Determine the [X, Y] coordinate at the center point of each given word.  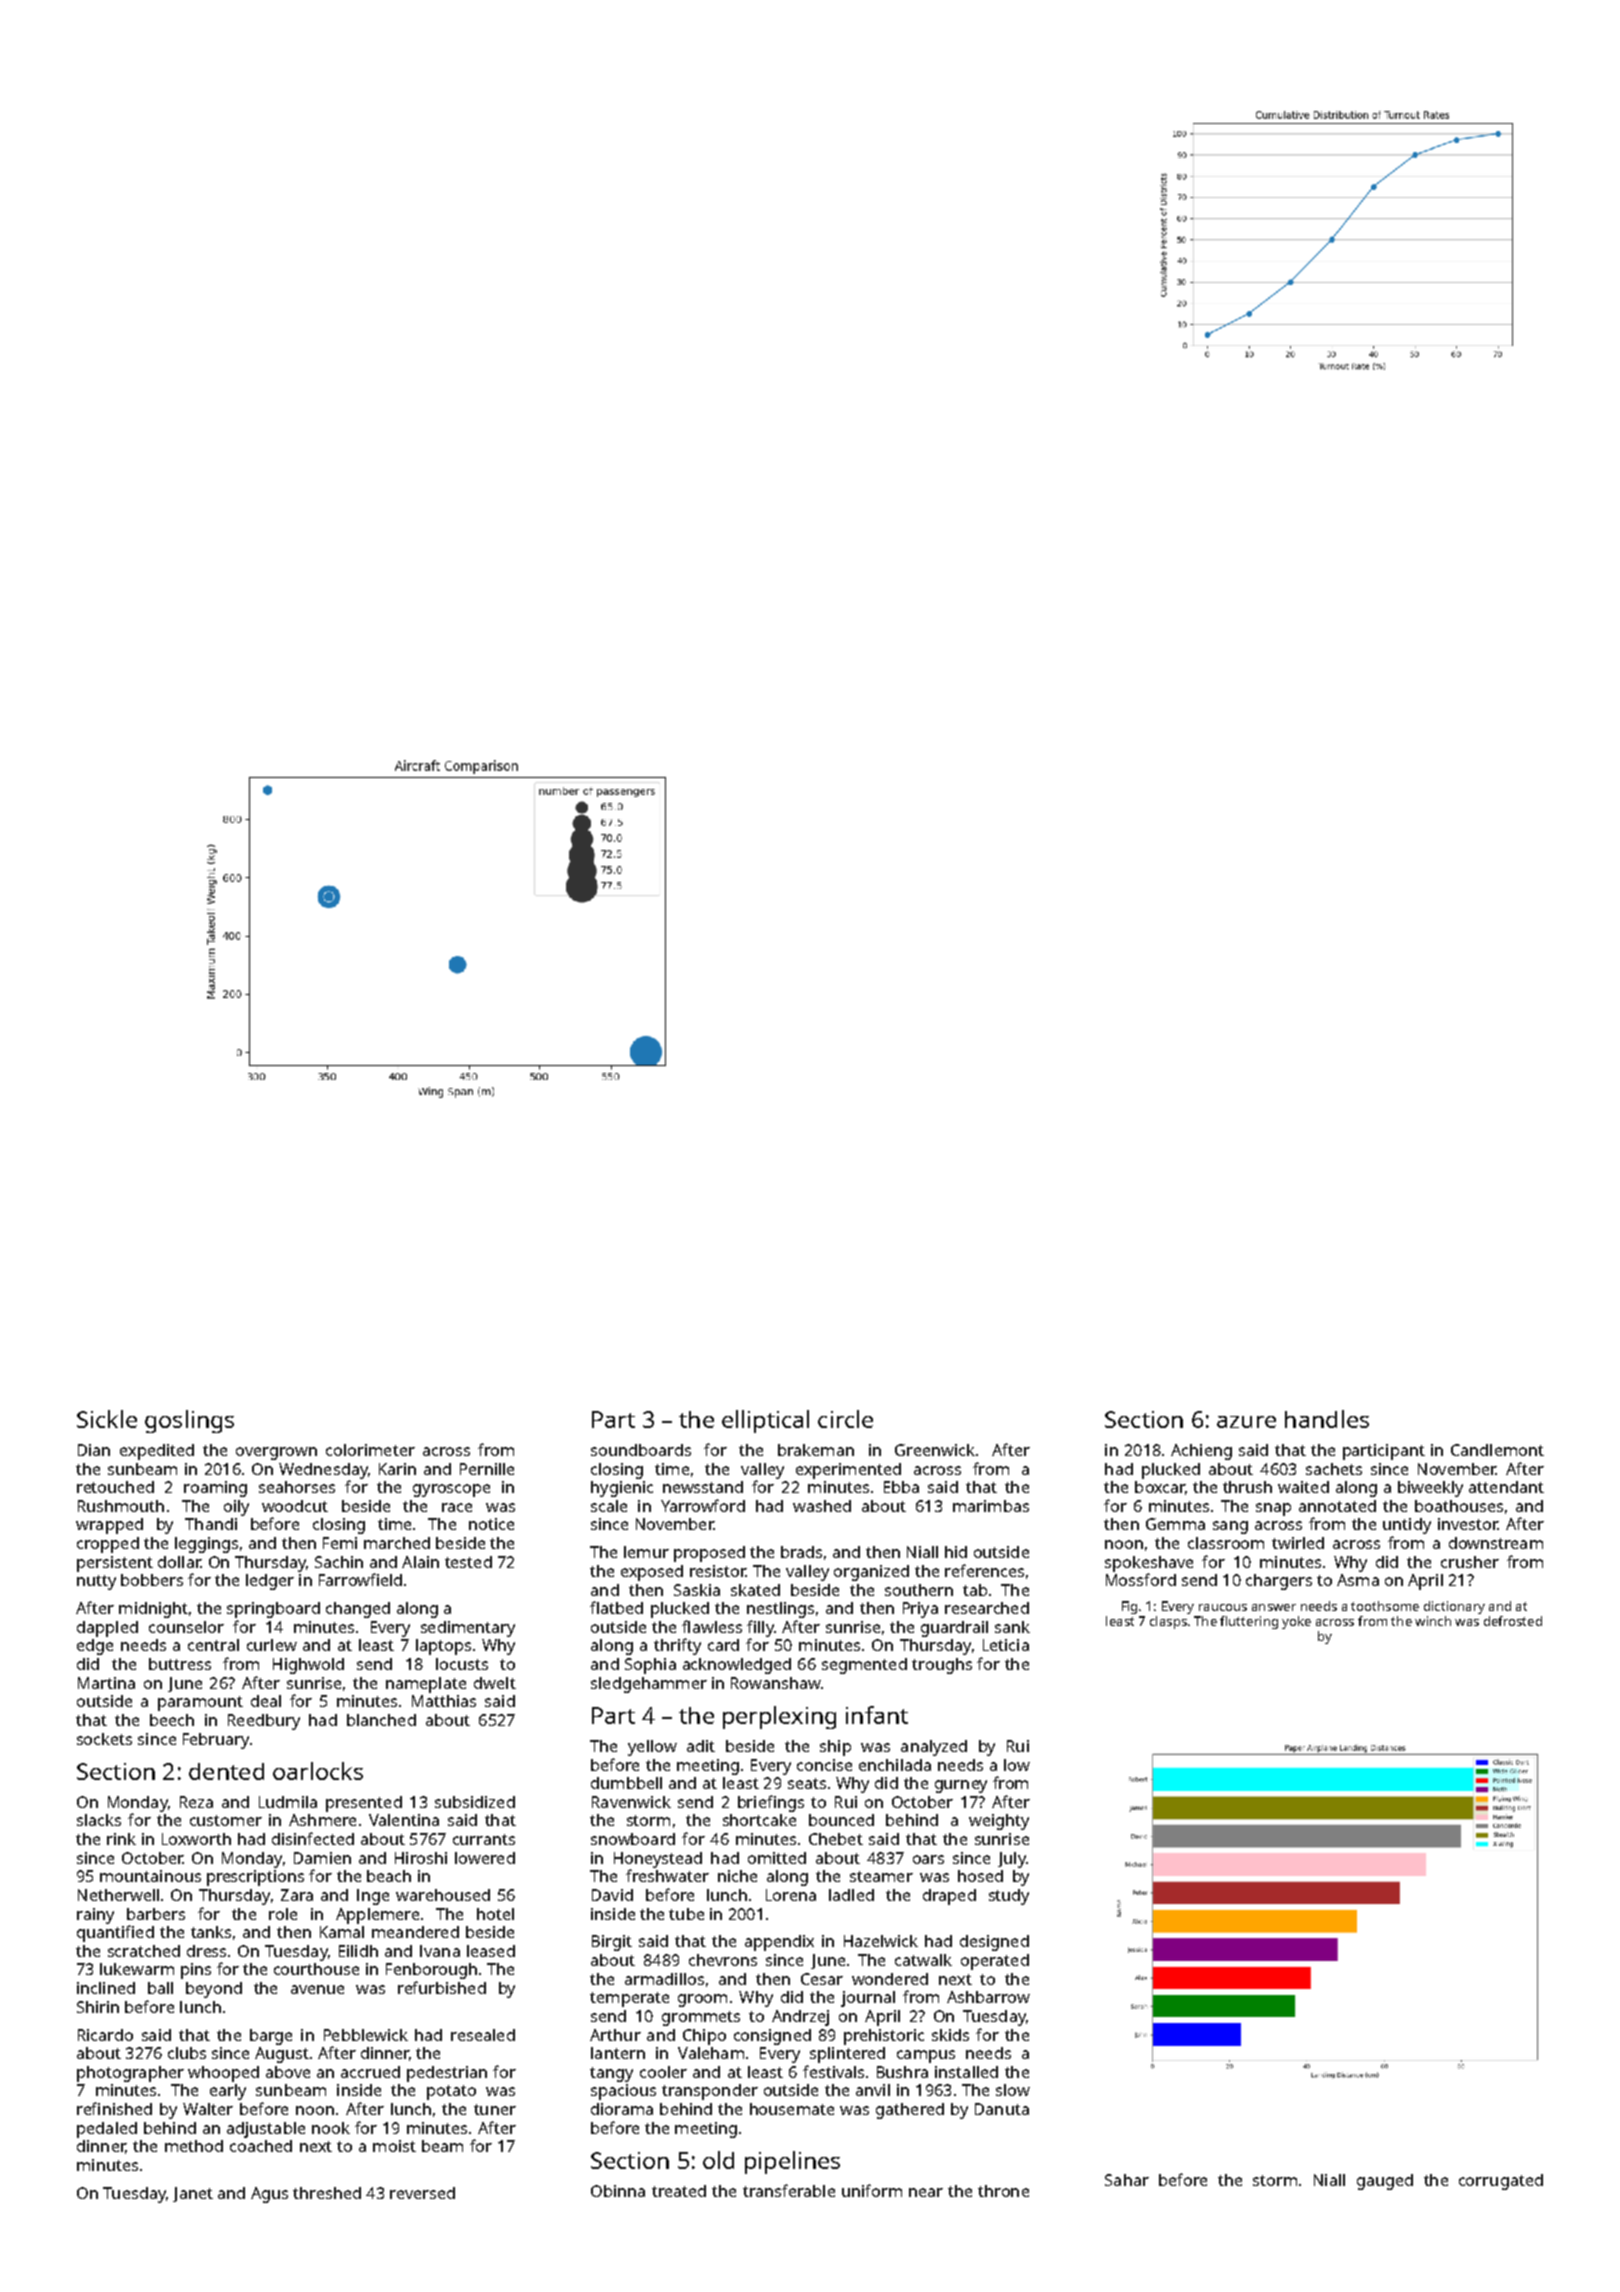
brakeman [816, 1450]
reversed [422, 2193]
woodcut [295, 1506]
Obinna [618, 2191]
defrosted [1513, 1621]
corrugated [1501, 2182]
